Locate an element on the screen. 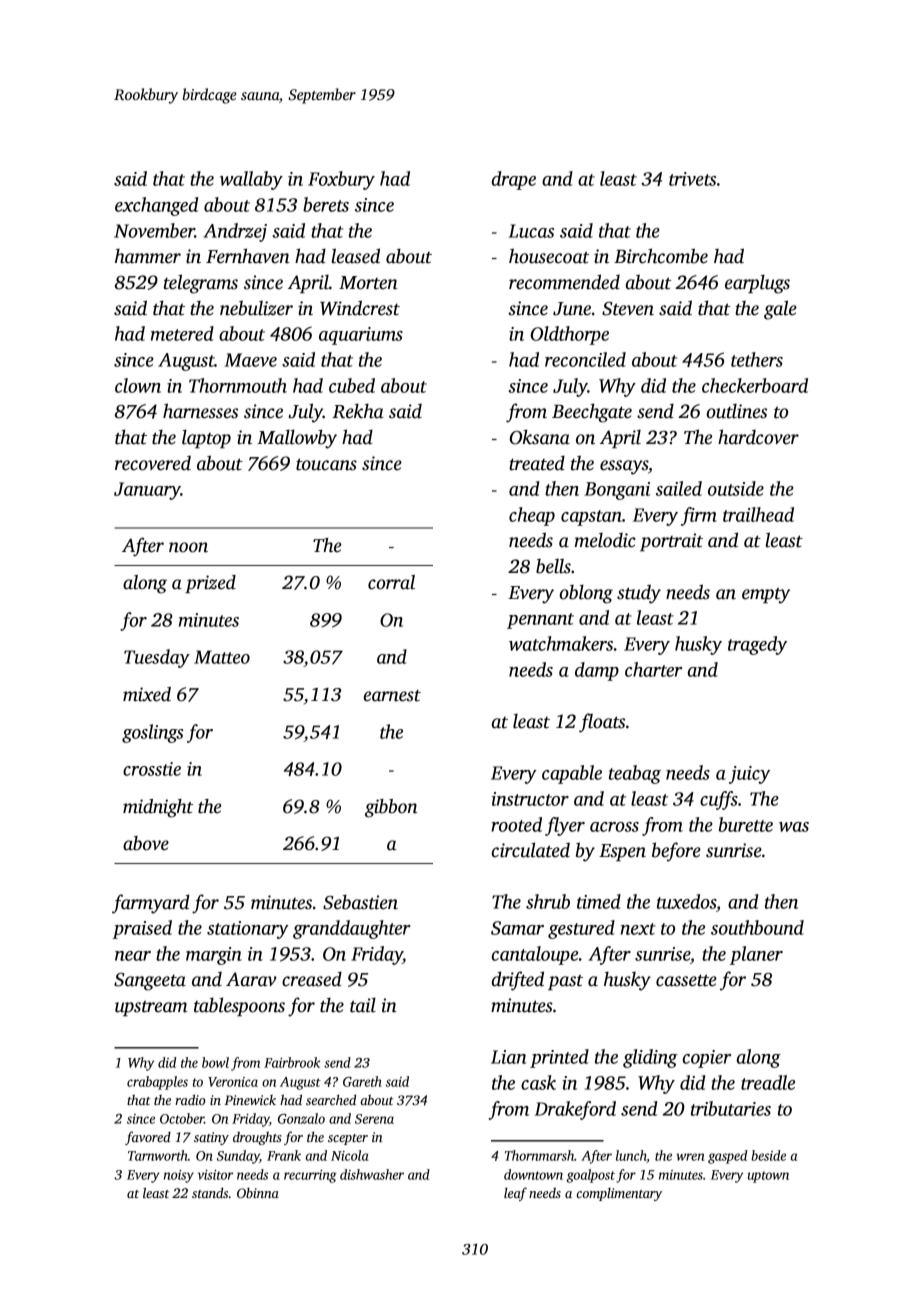 Image resolution: width=924 pixels, height=1311 pixels. prized is located at coordinates (210, 584).
